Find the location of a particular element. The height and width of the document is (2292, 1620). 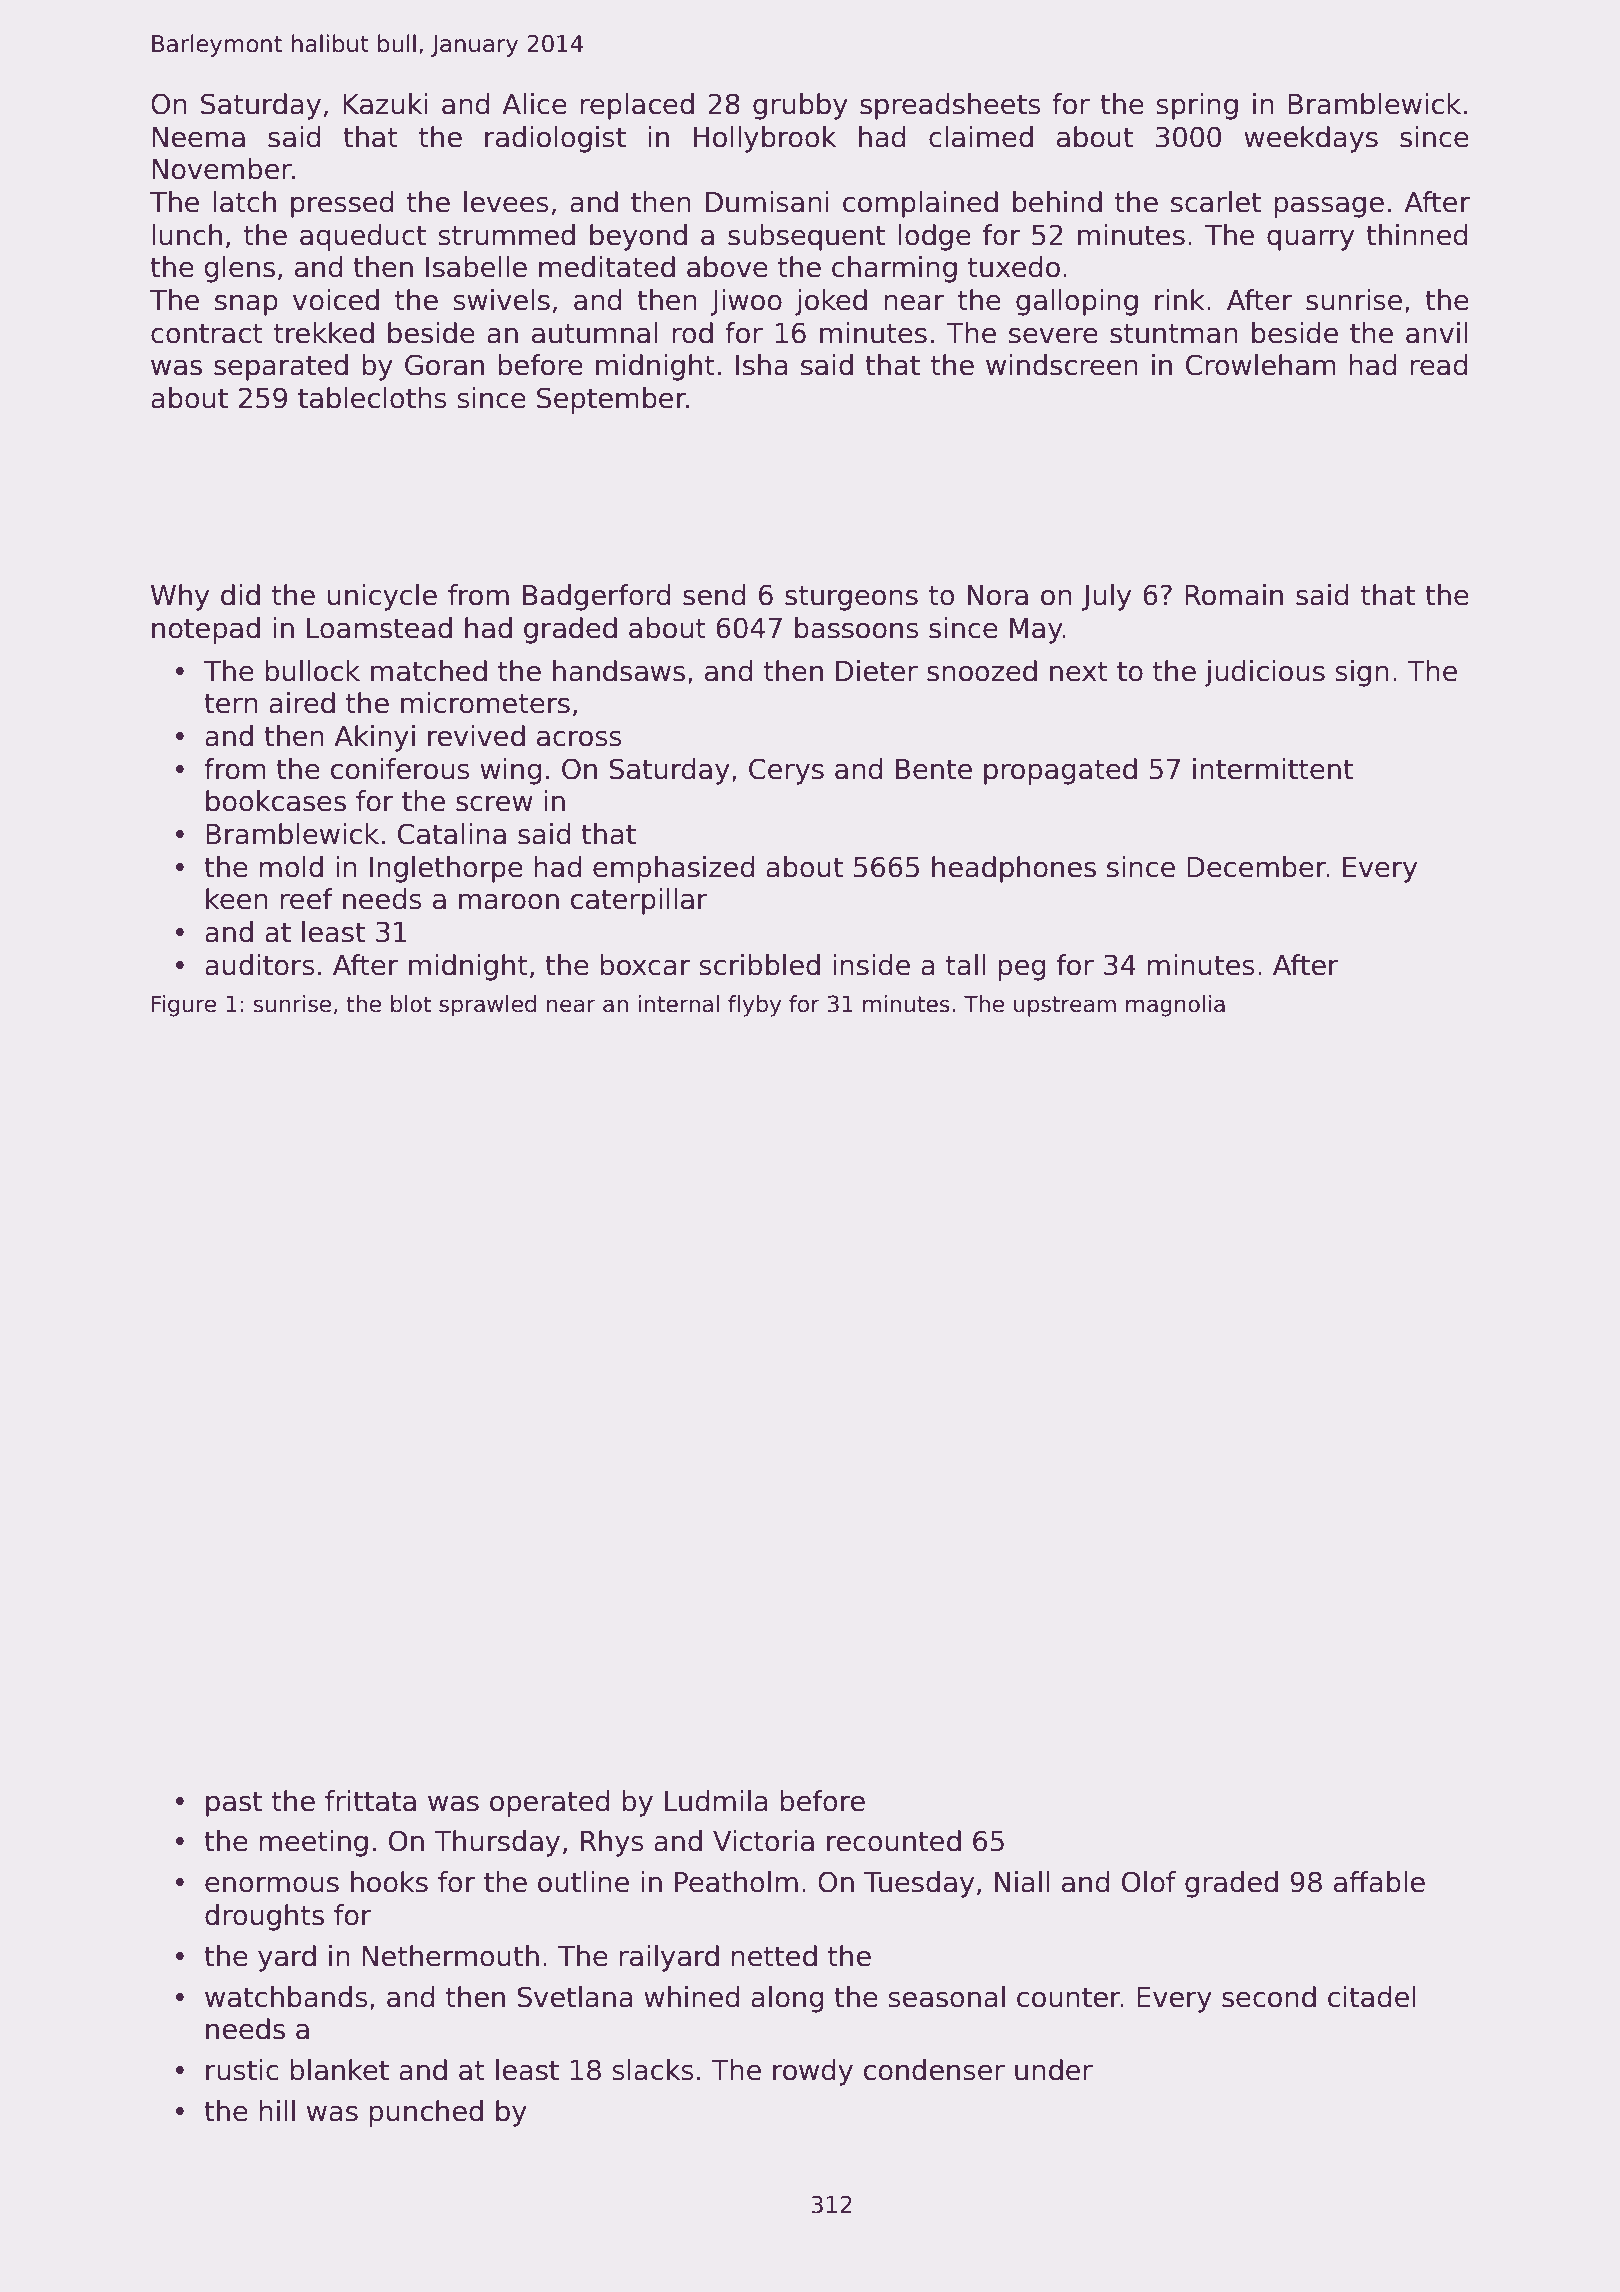

passage is located at coordinates (1329, 207).
